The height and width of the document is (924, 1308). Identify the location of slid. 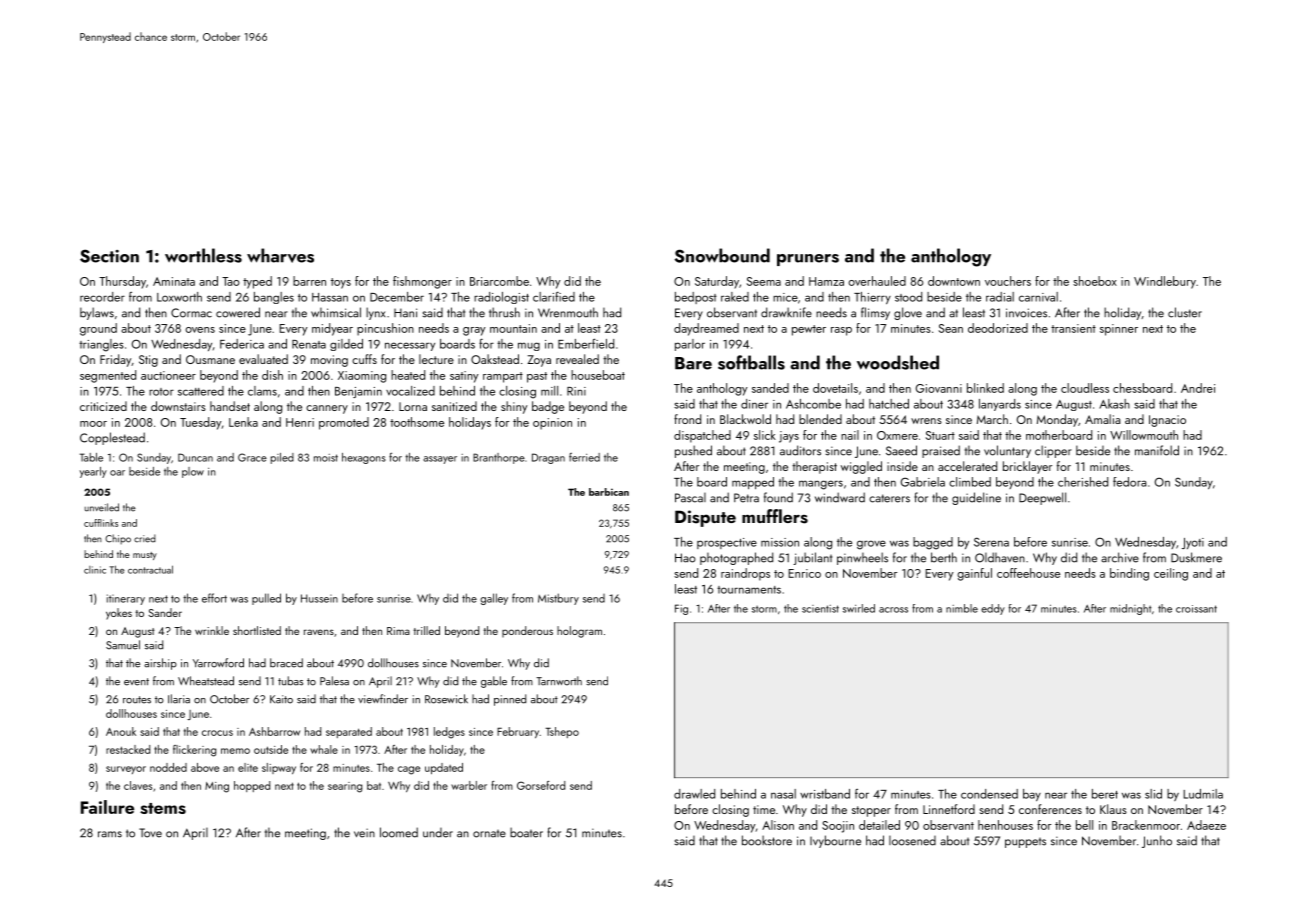
(1153, 794).
